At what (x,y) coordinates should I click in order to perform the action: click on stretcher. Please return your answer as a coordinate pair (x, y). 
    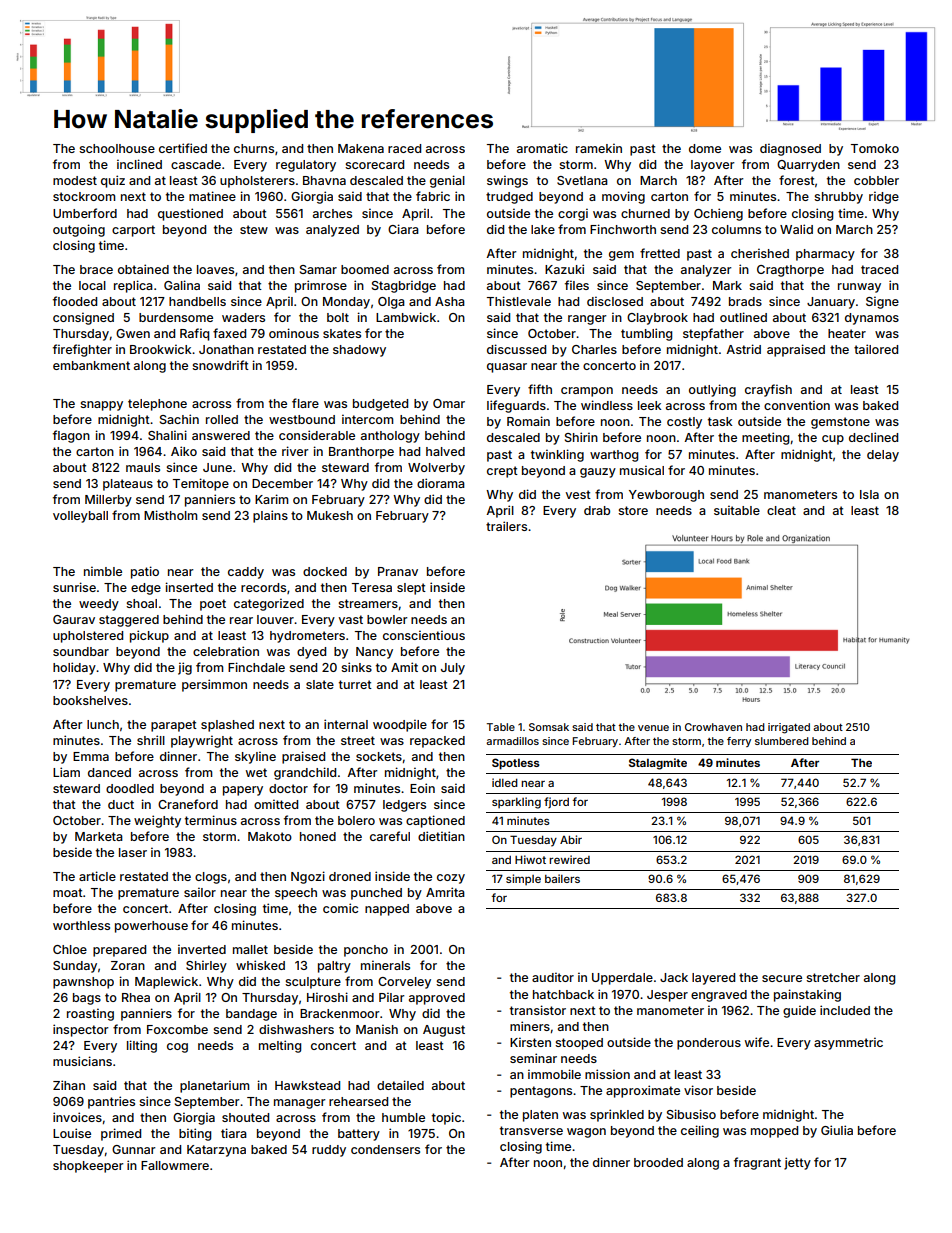
    Looking at the image, I should click on (833, 977).
